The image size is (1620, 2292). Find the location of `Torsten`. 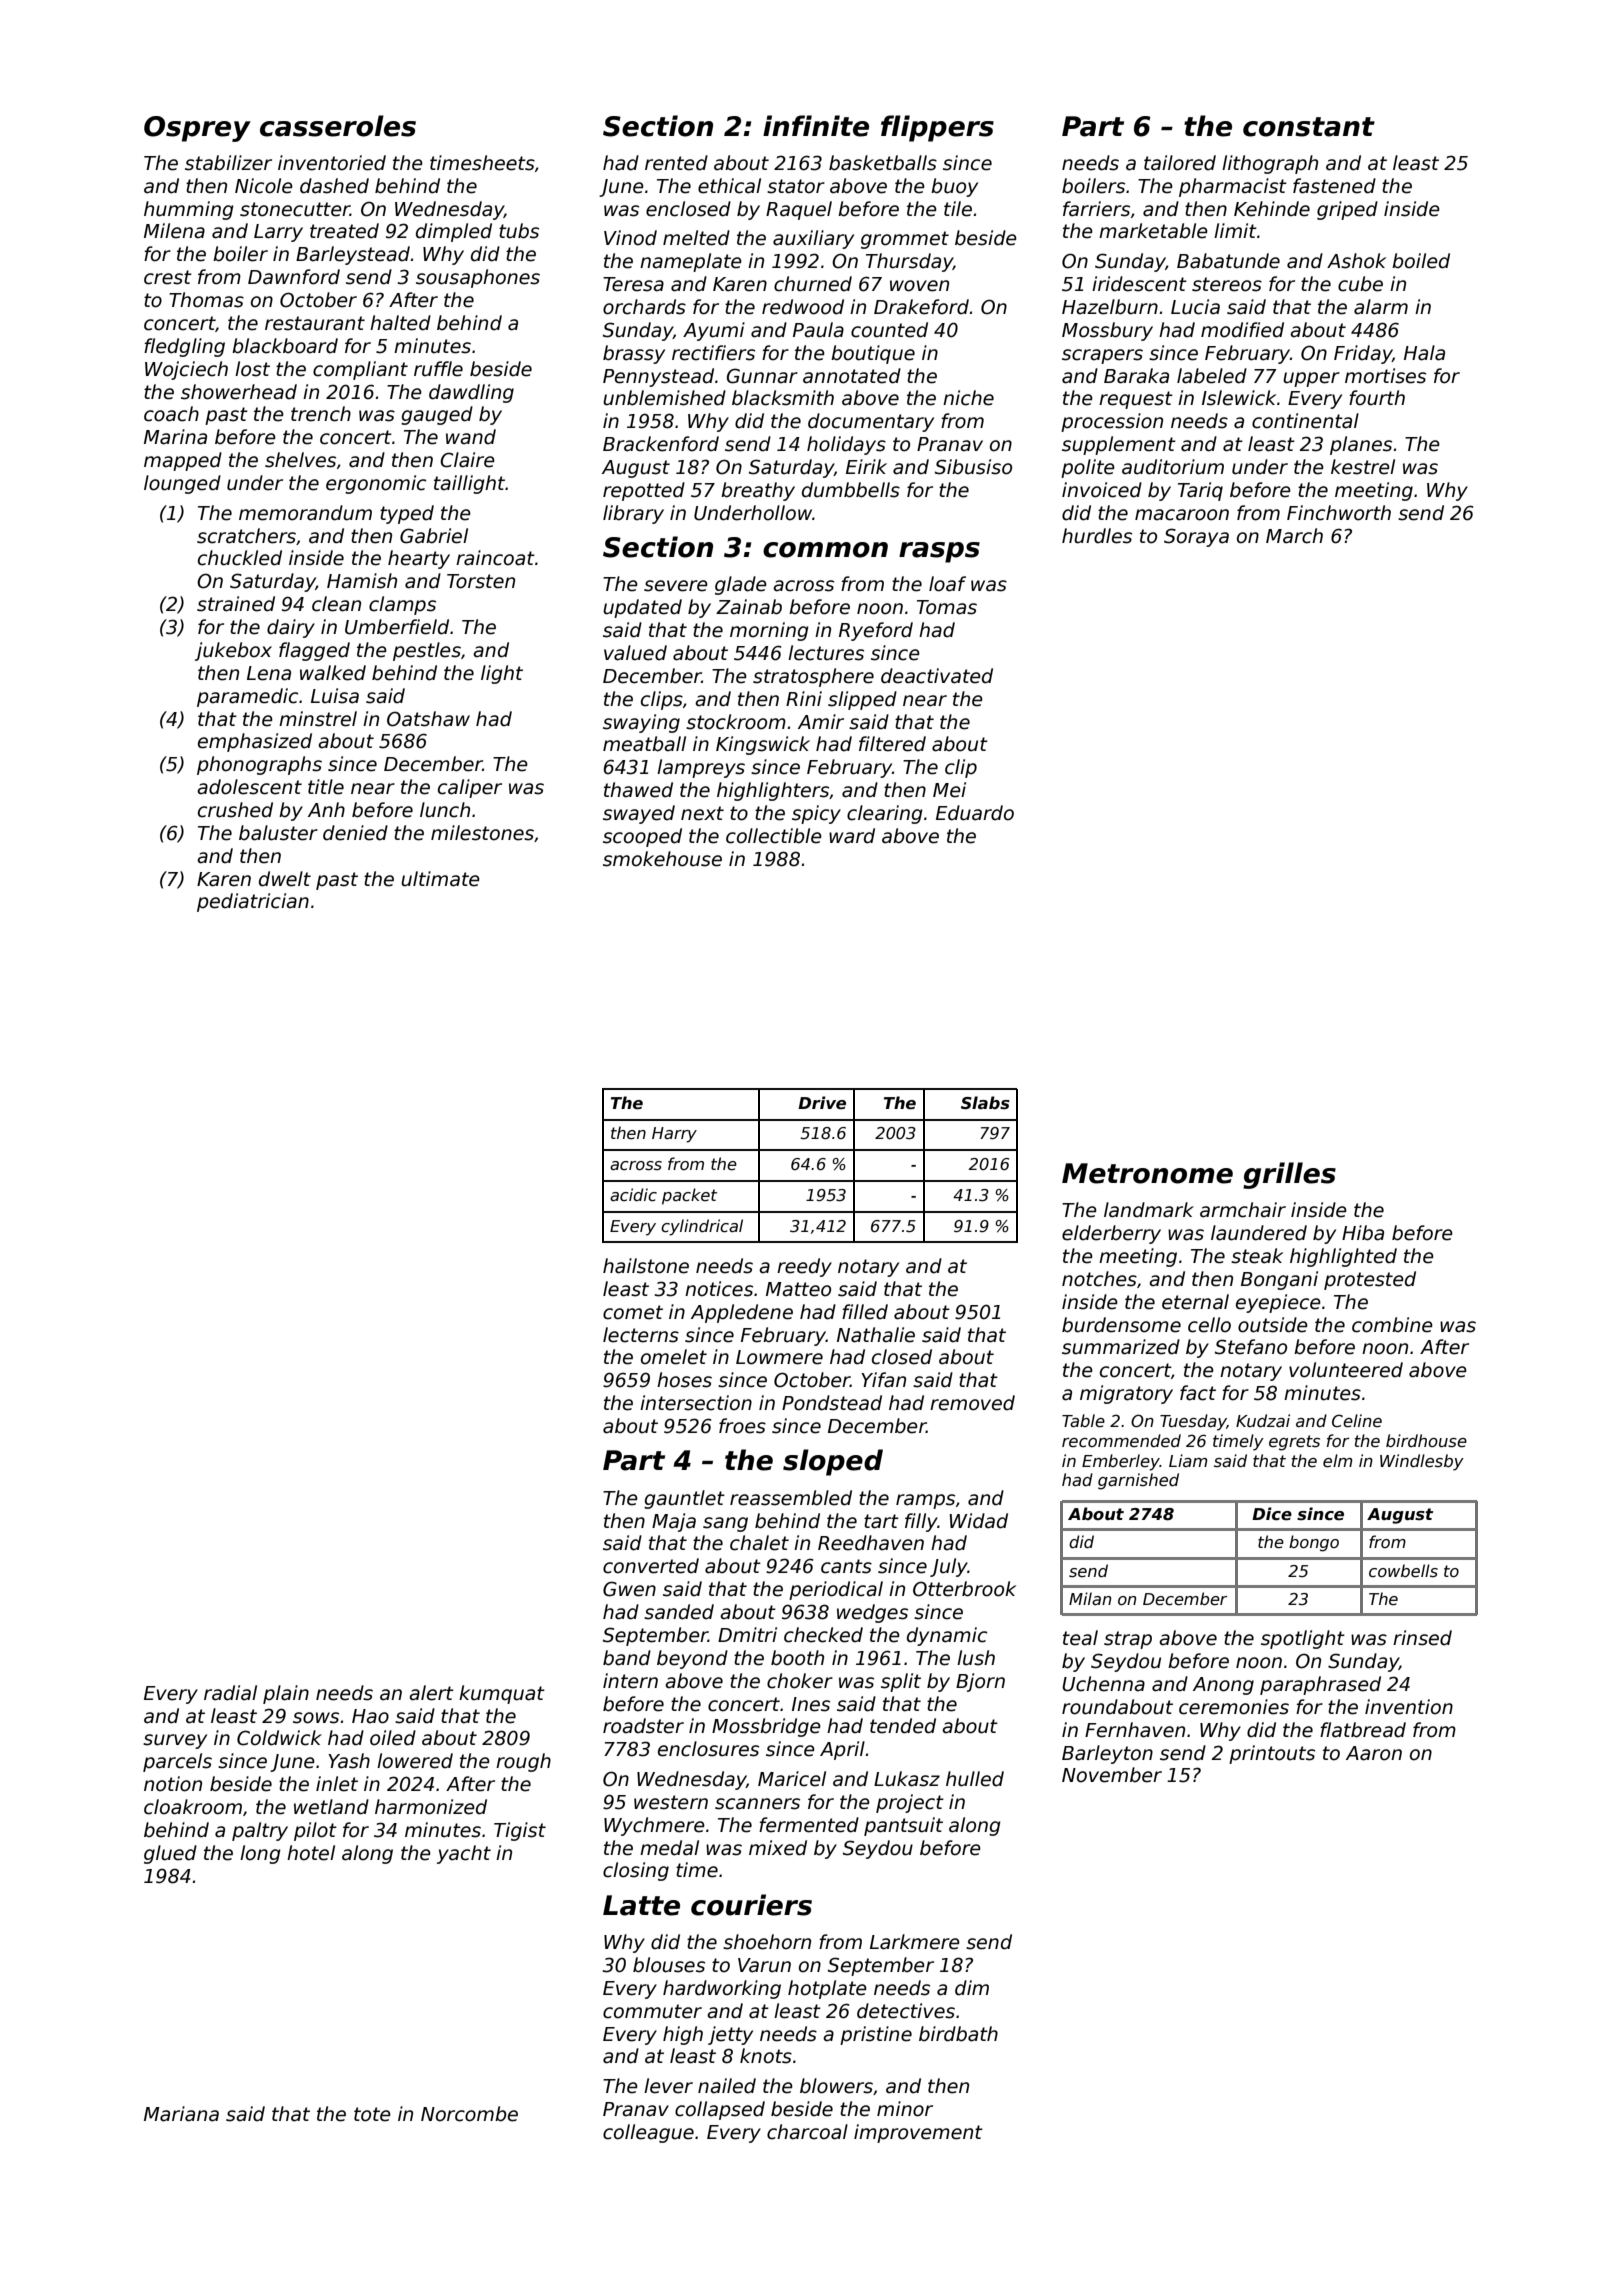

Torsten is located at coordinates (481, 581).
